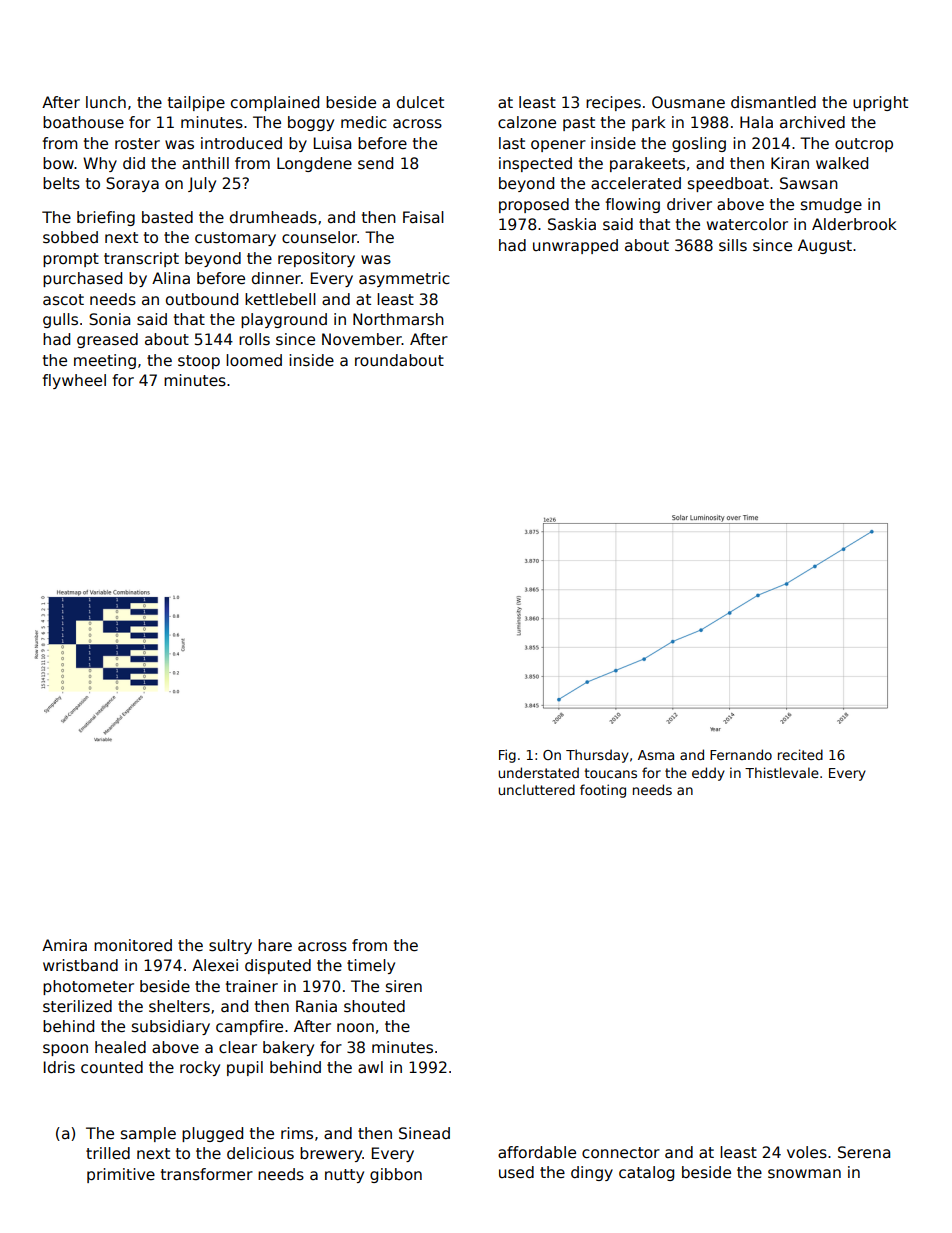 This screenshot has height=1233, width=952. I want to click on flywheel, so click(74, 381).
